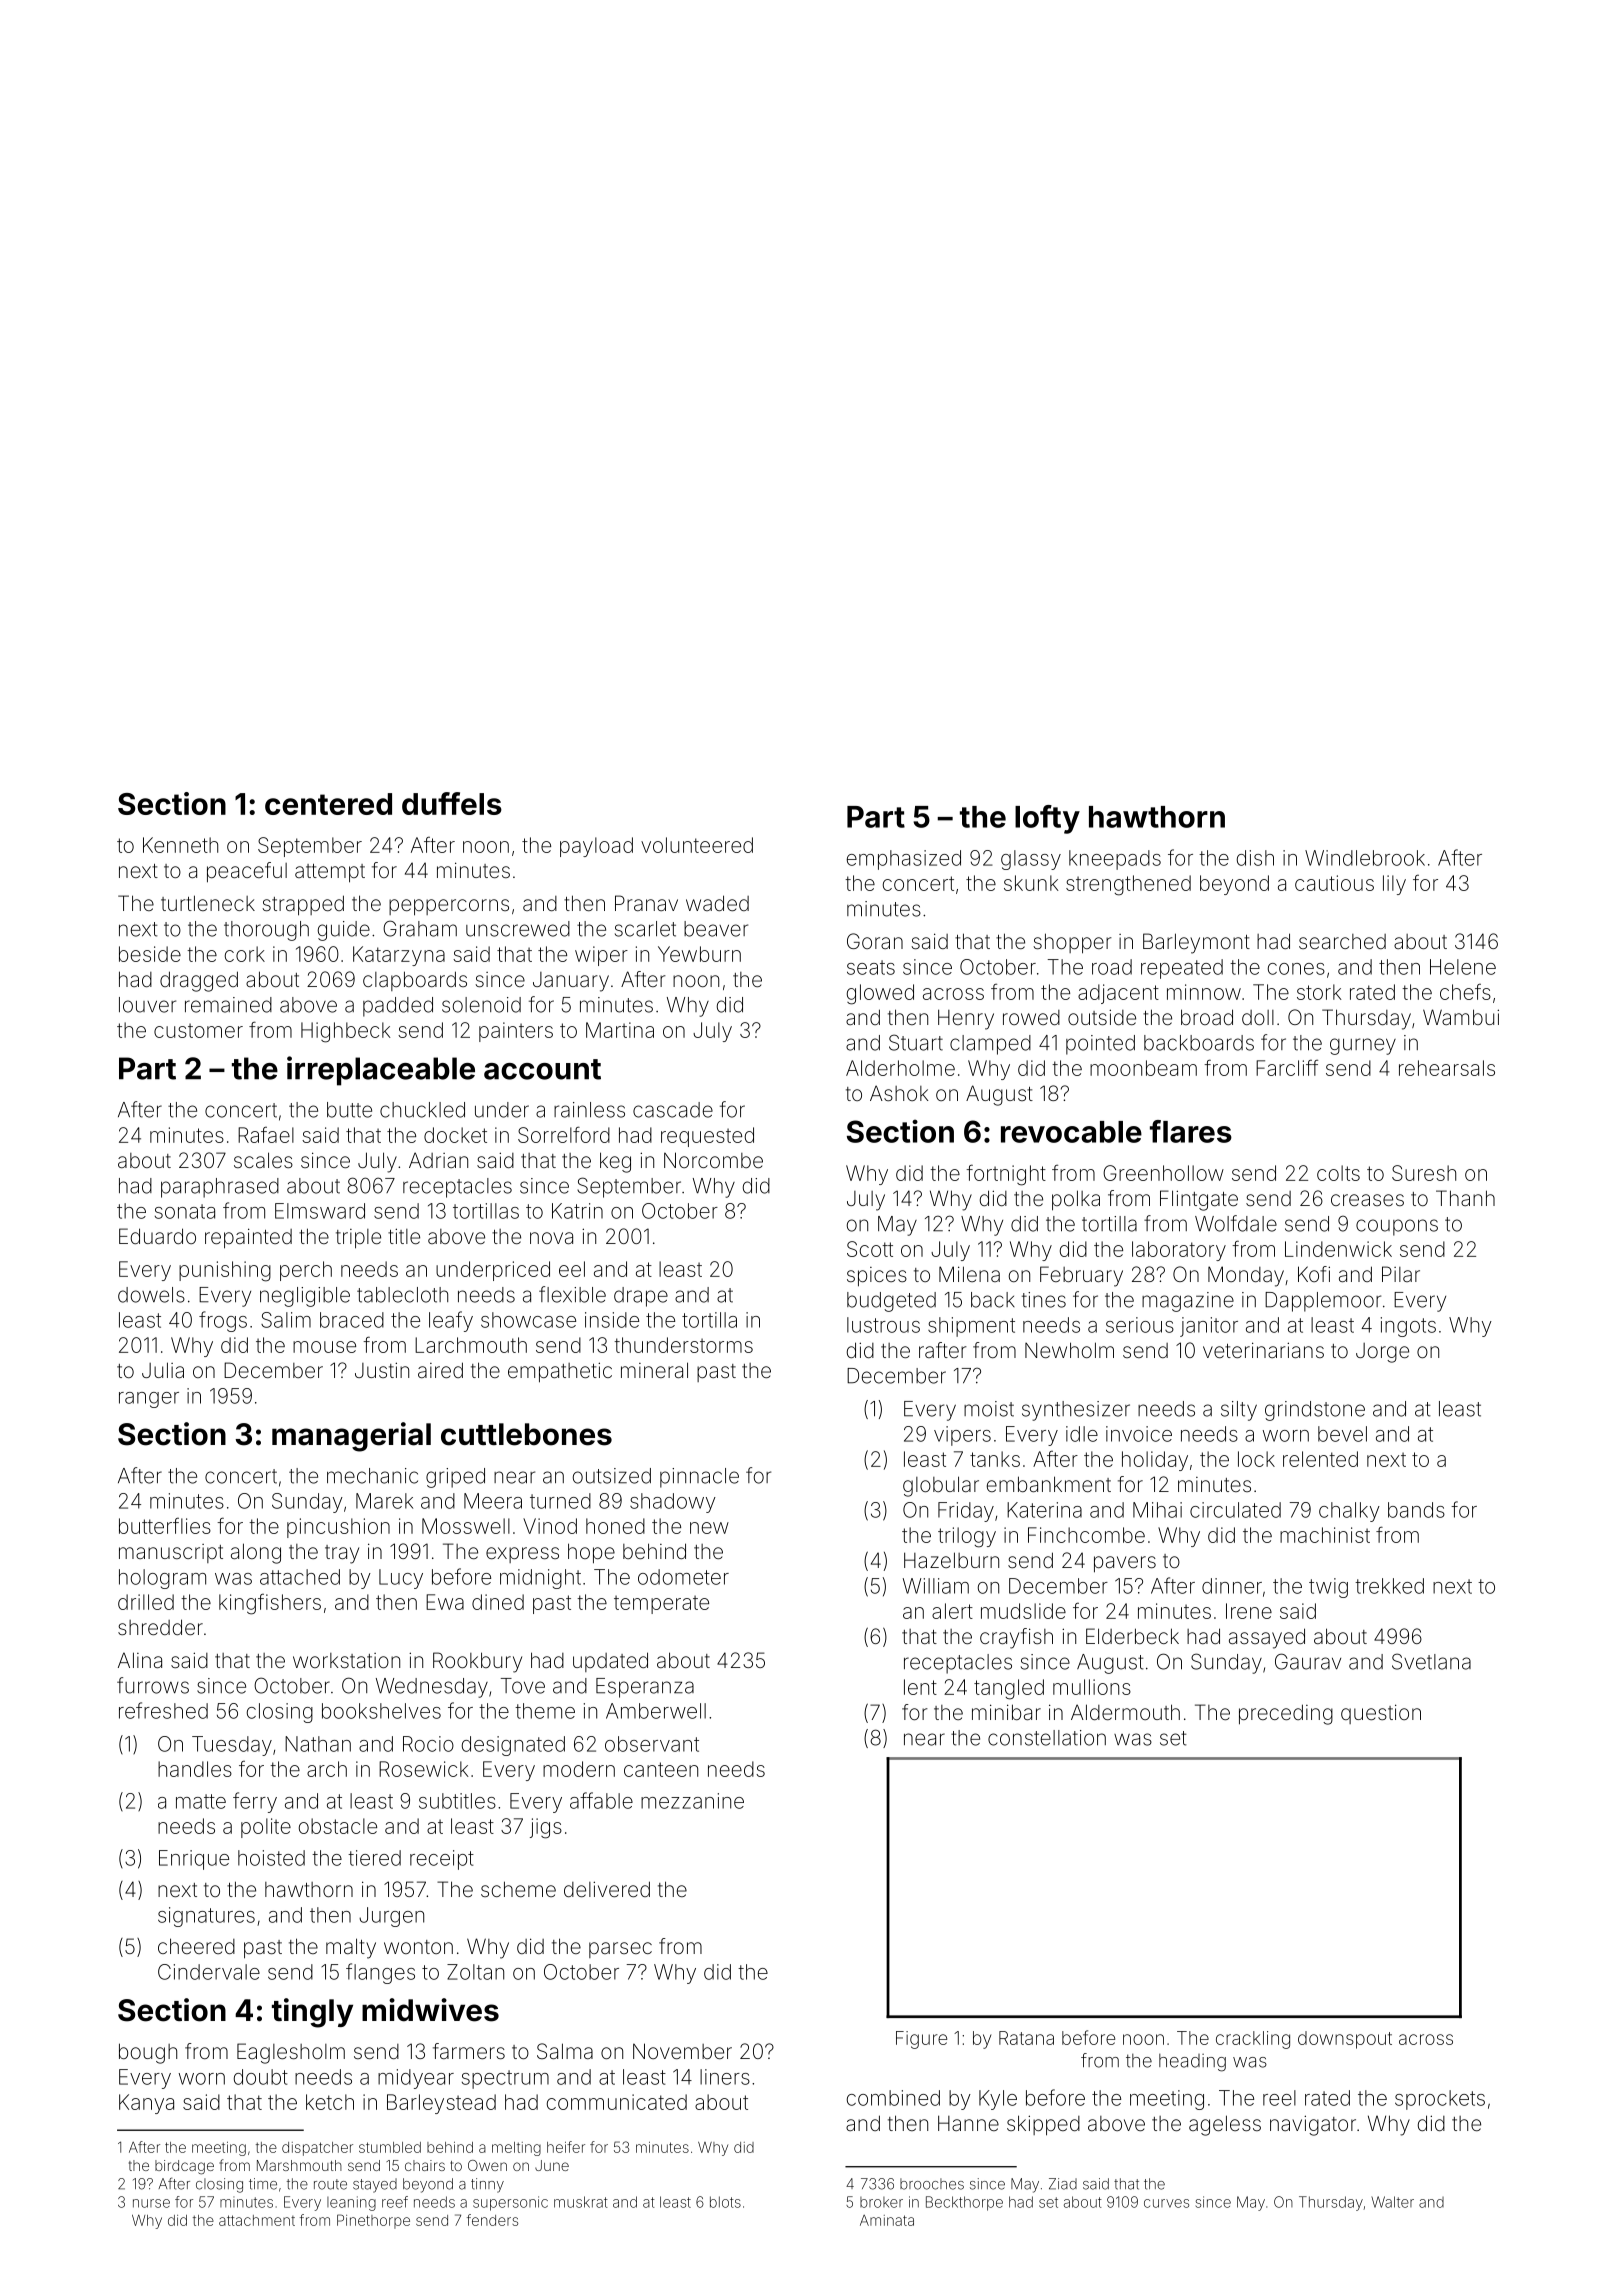  I want to click on laboratory, so click(1179, 1251).
